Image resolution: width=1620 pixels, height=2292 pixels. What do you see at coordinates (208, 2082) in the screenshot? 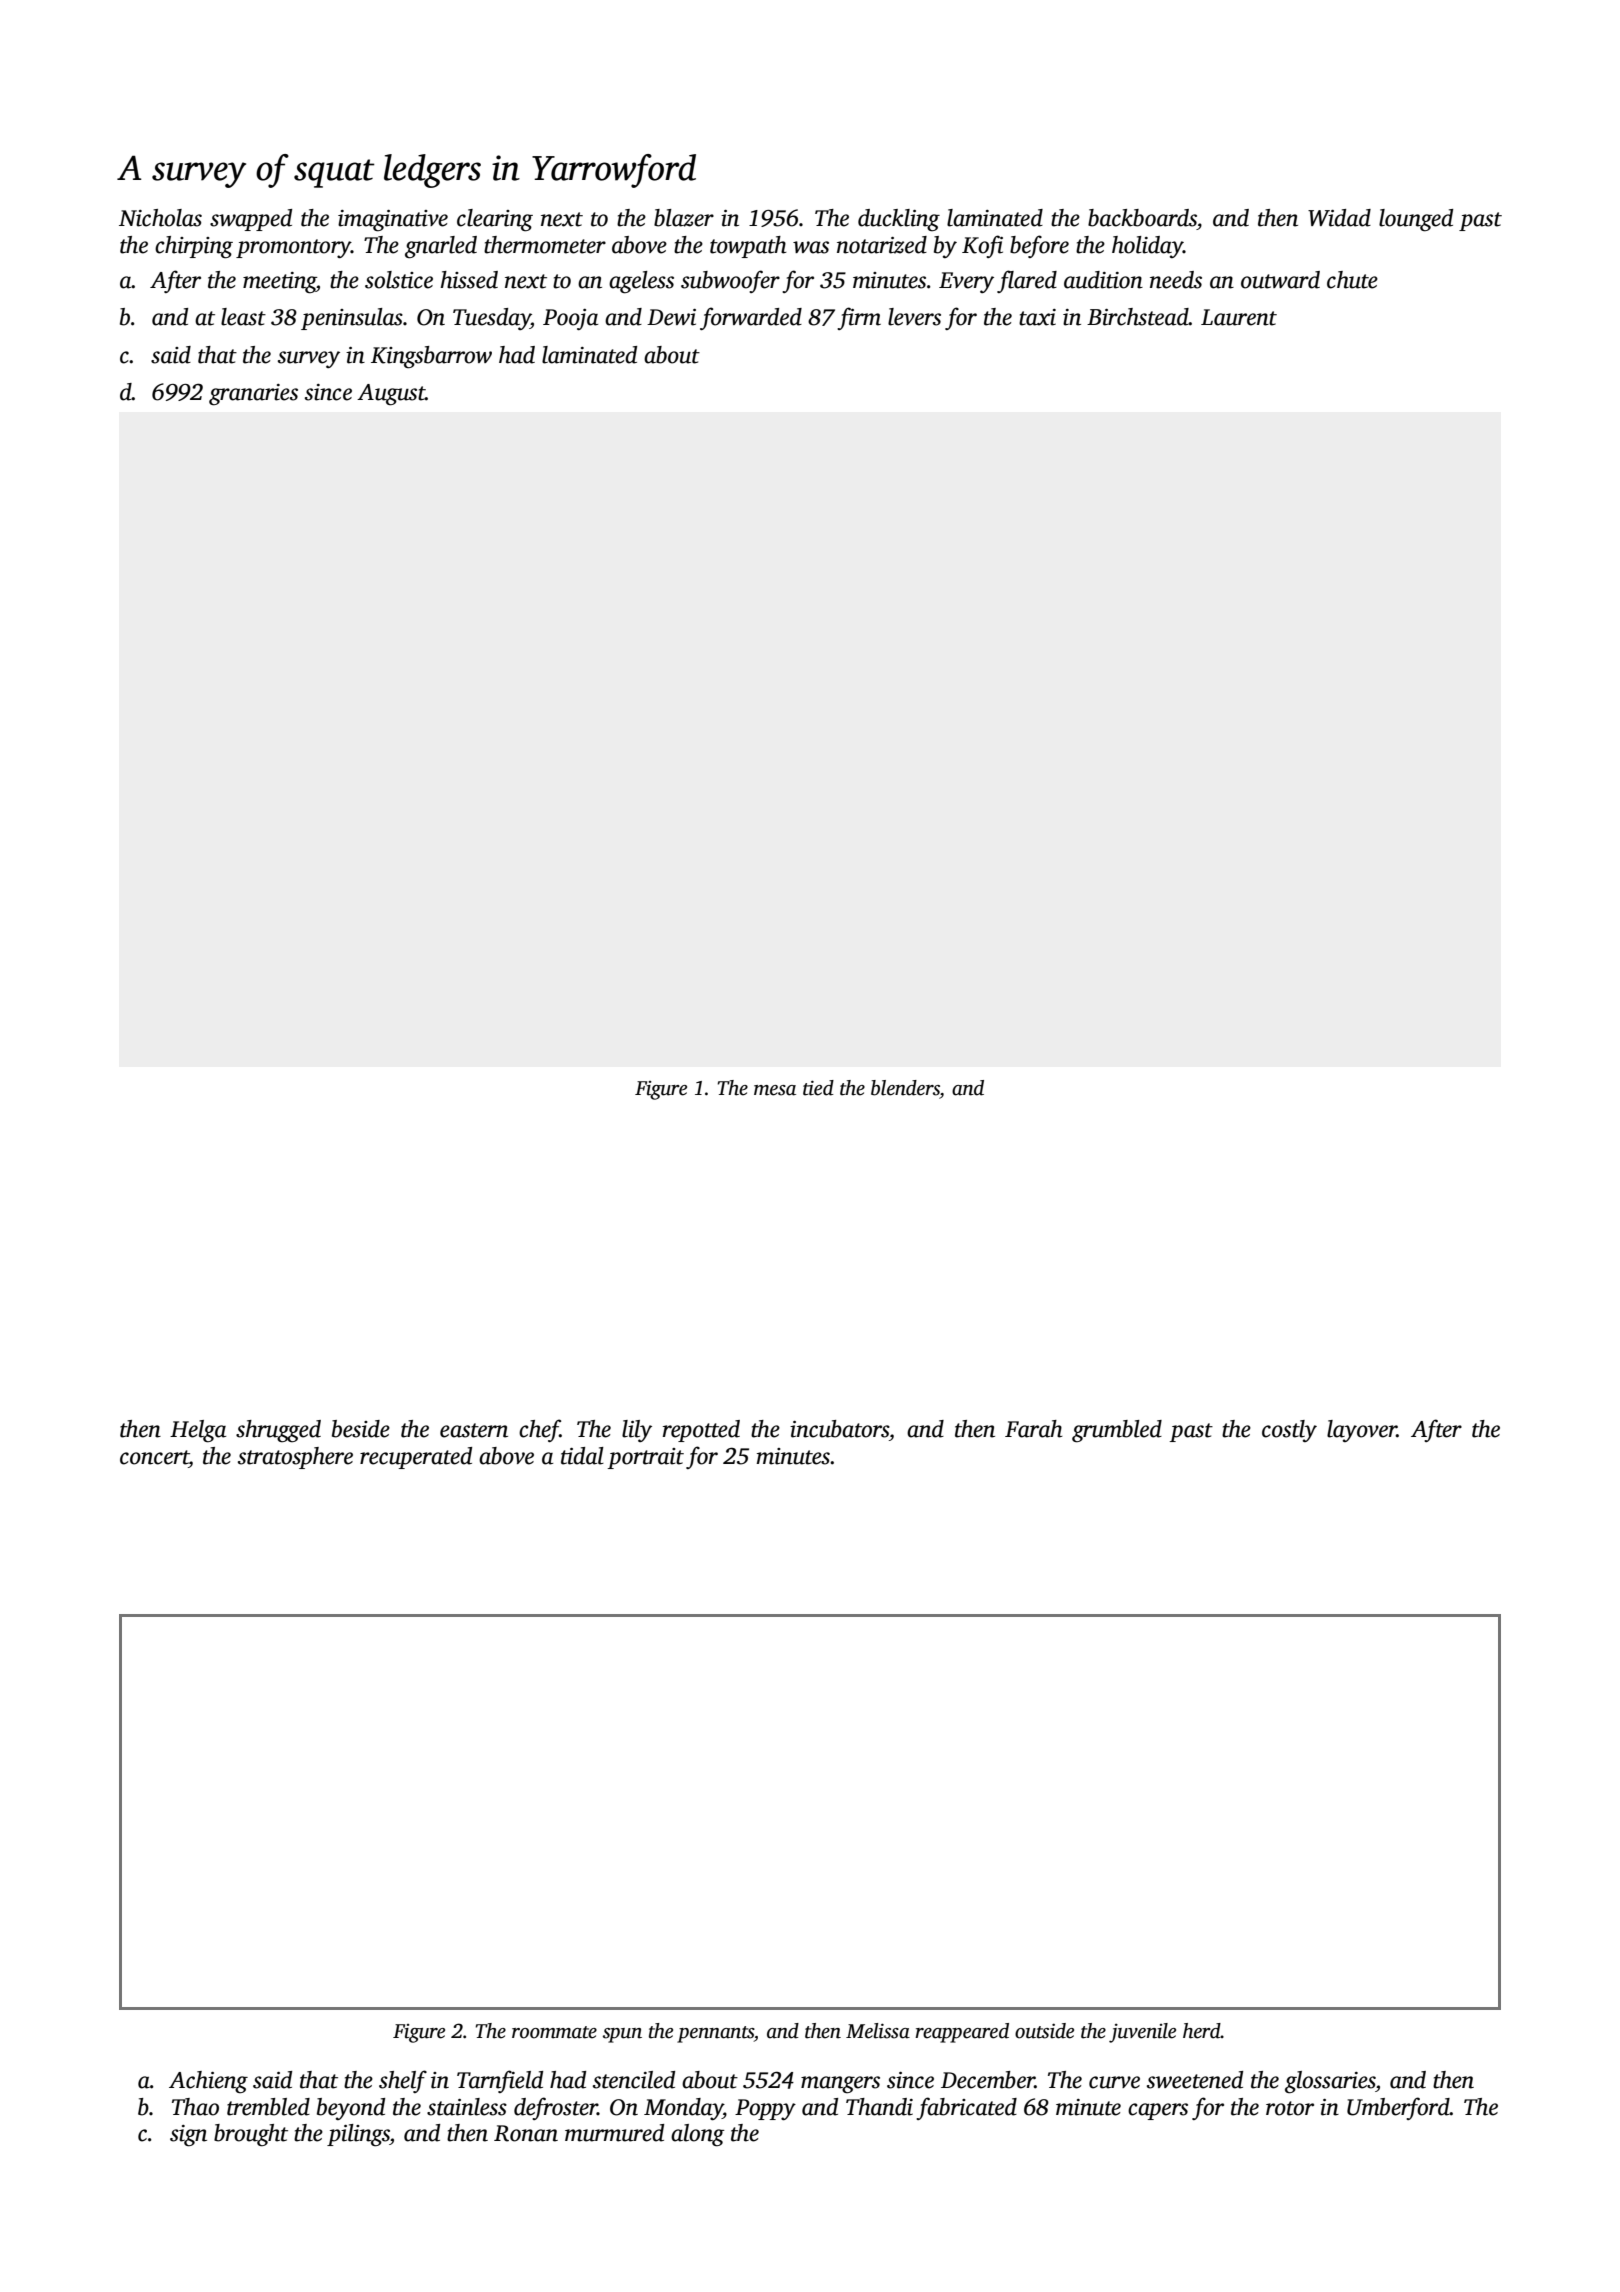
I see `Achieng` at bounding box center [208, 2082].
